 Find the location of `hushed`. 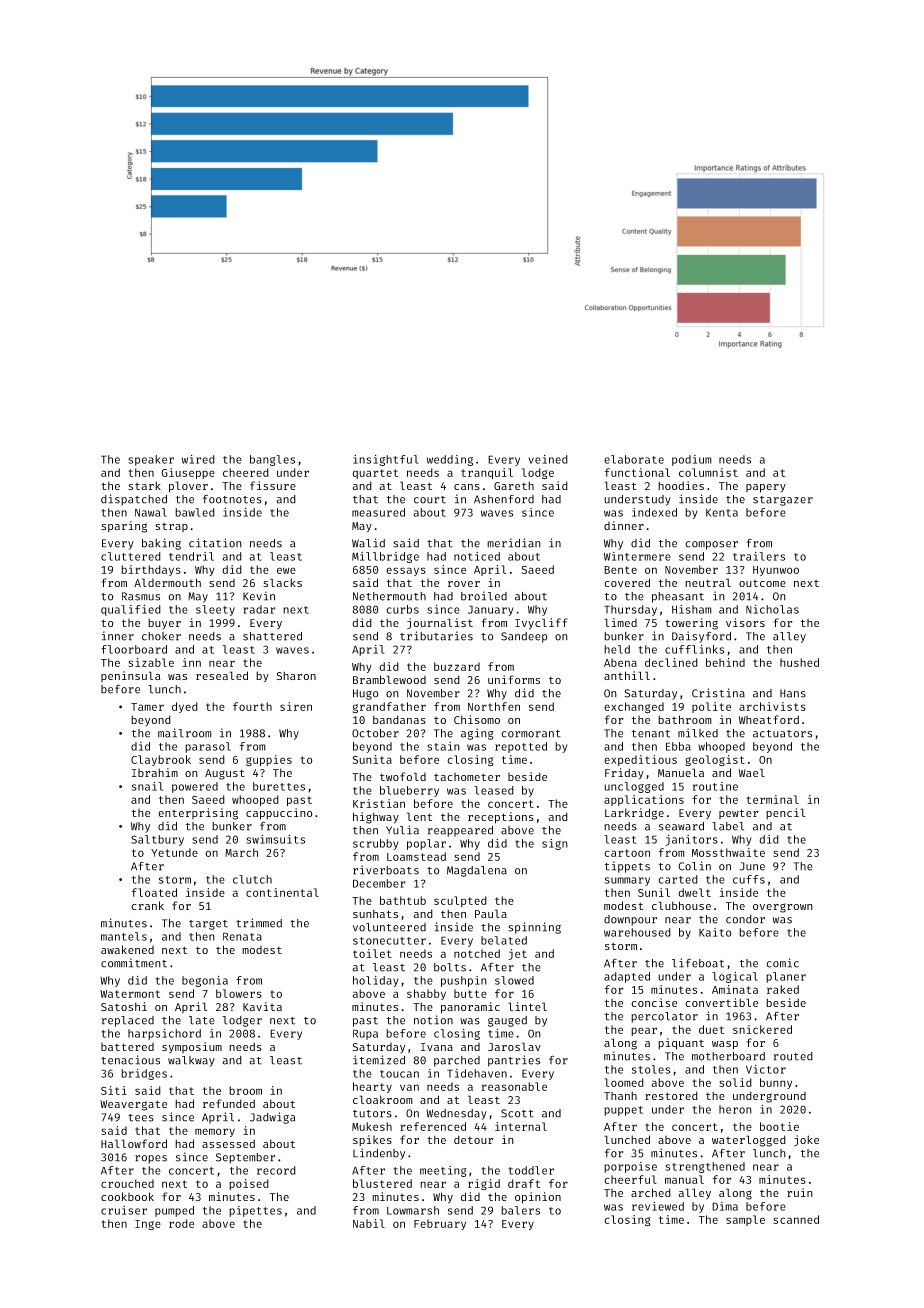

hushed is located at coordinates (799, 662).
